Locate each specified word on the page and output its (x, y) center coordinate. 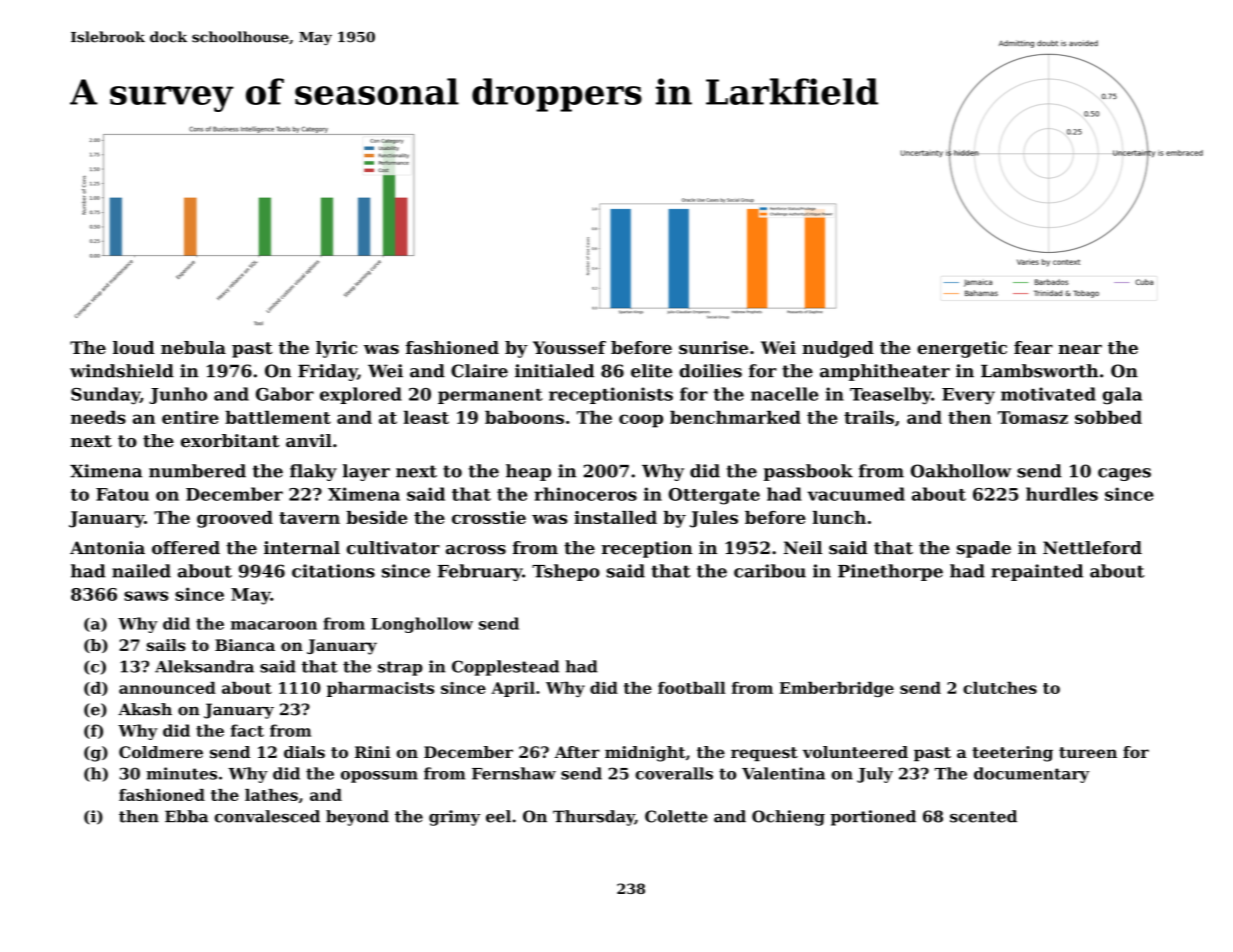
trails (869, 417)
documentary (1031, 775)
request (764, 754)
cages (1124, 474)
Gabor (285, 394)
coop (641, 421)
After (577, 752)
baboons (524, 417)
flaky (313, 472)
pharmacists (380, 689)
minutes (181, 773)
